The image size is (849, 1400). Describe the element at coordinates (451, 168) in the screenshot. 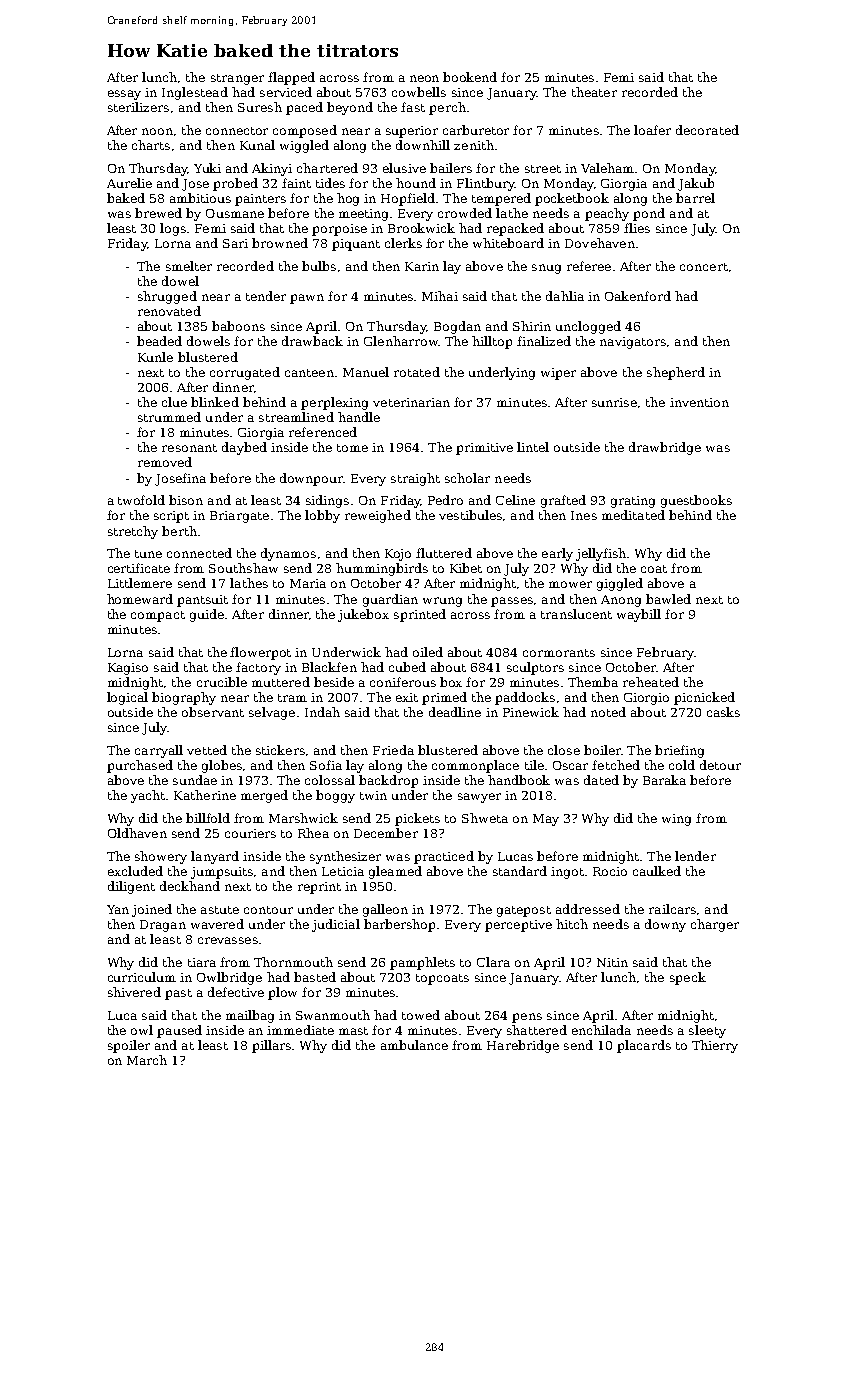

I see `bailers` at that location.
